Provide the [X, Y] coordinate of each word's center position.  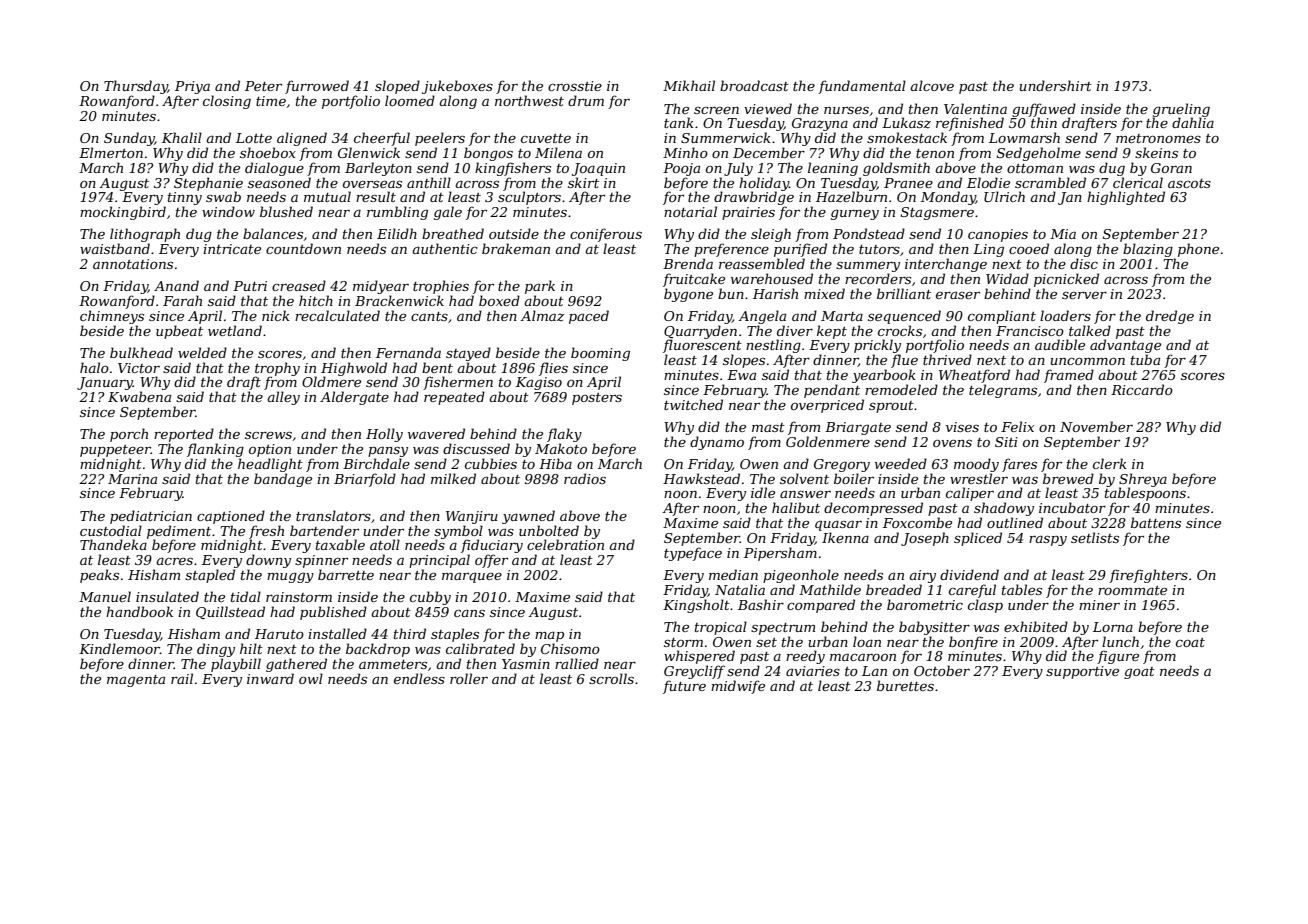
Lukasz [906, 123]
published [333, 613]
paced [589, 317]
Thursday [136, 87]
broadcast [754, 85]
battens [1156, 522]
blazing [1148, 250]
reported [184, 435]
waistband [115, 248]
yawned [528, 517]
